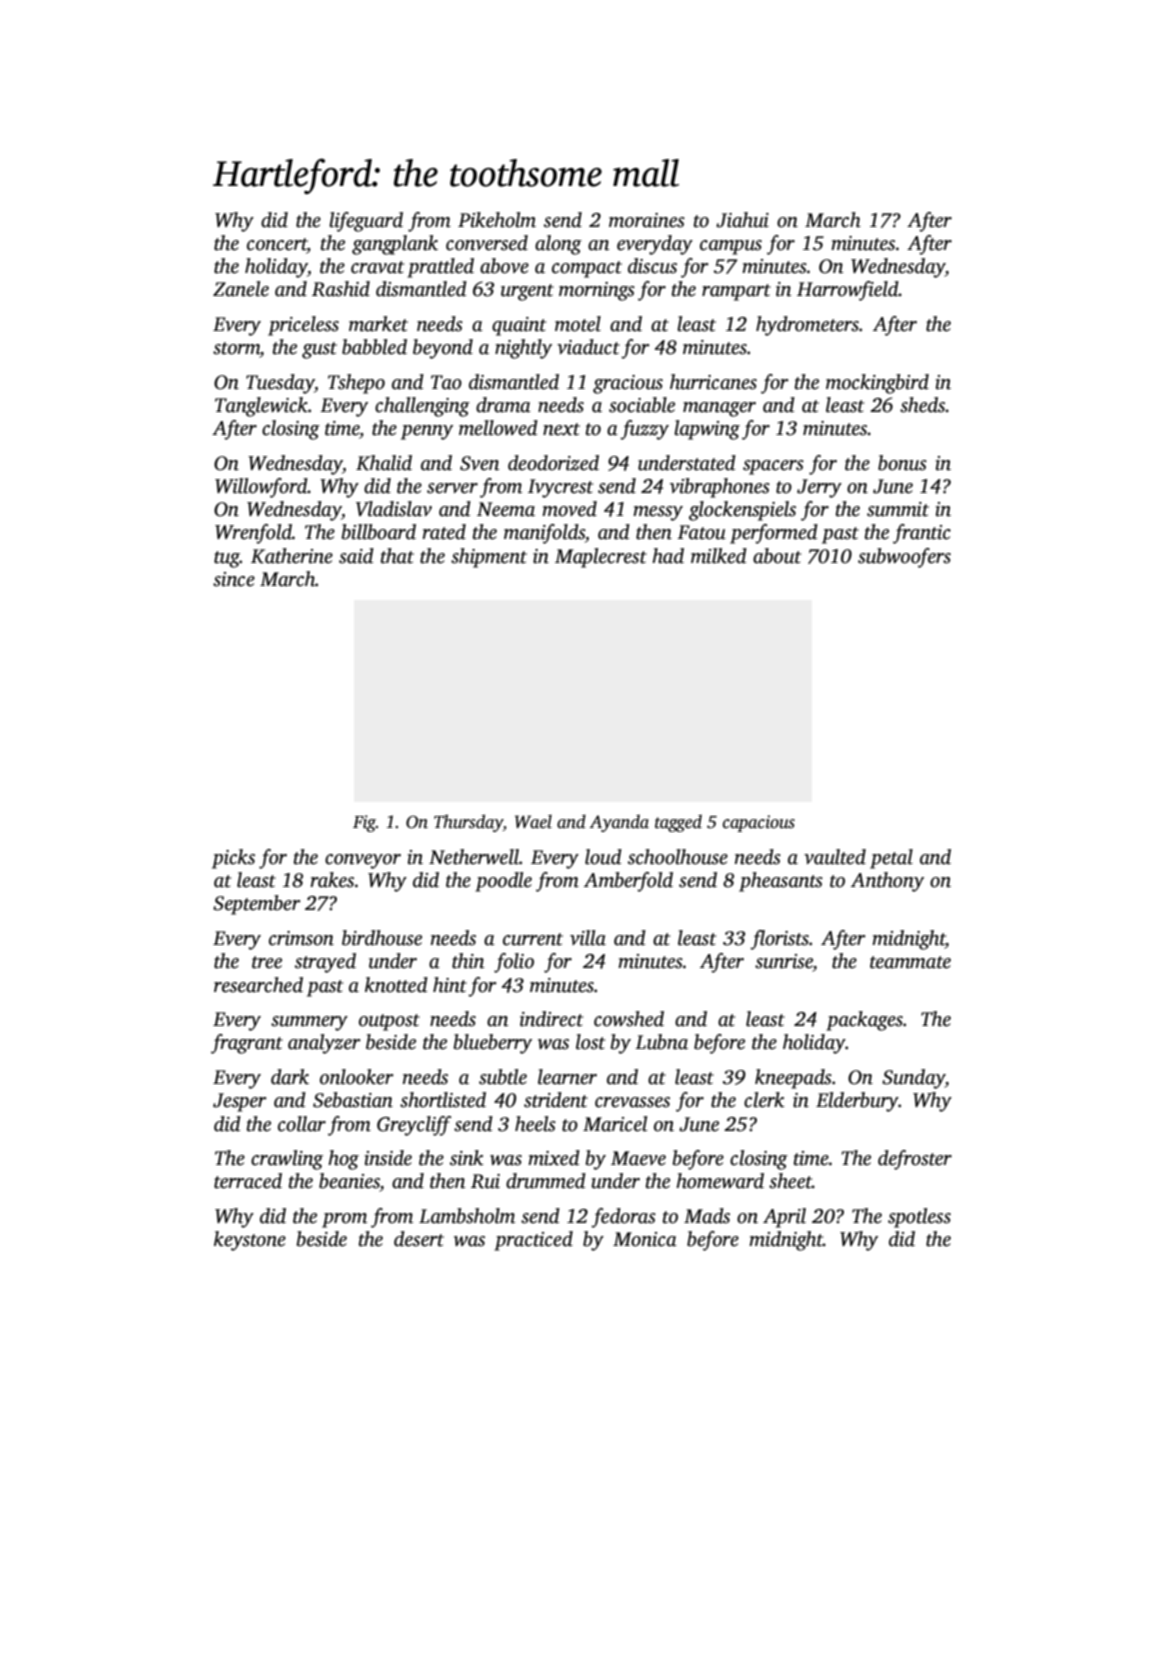 The width and height of the screenshot is (1165, 1654). What do you see at coordinates (277, 245) in the screenshot?
I see `concert` at bounding box center [277, 245].
